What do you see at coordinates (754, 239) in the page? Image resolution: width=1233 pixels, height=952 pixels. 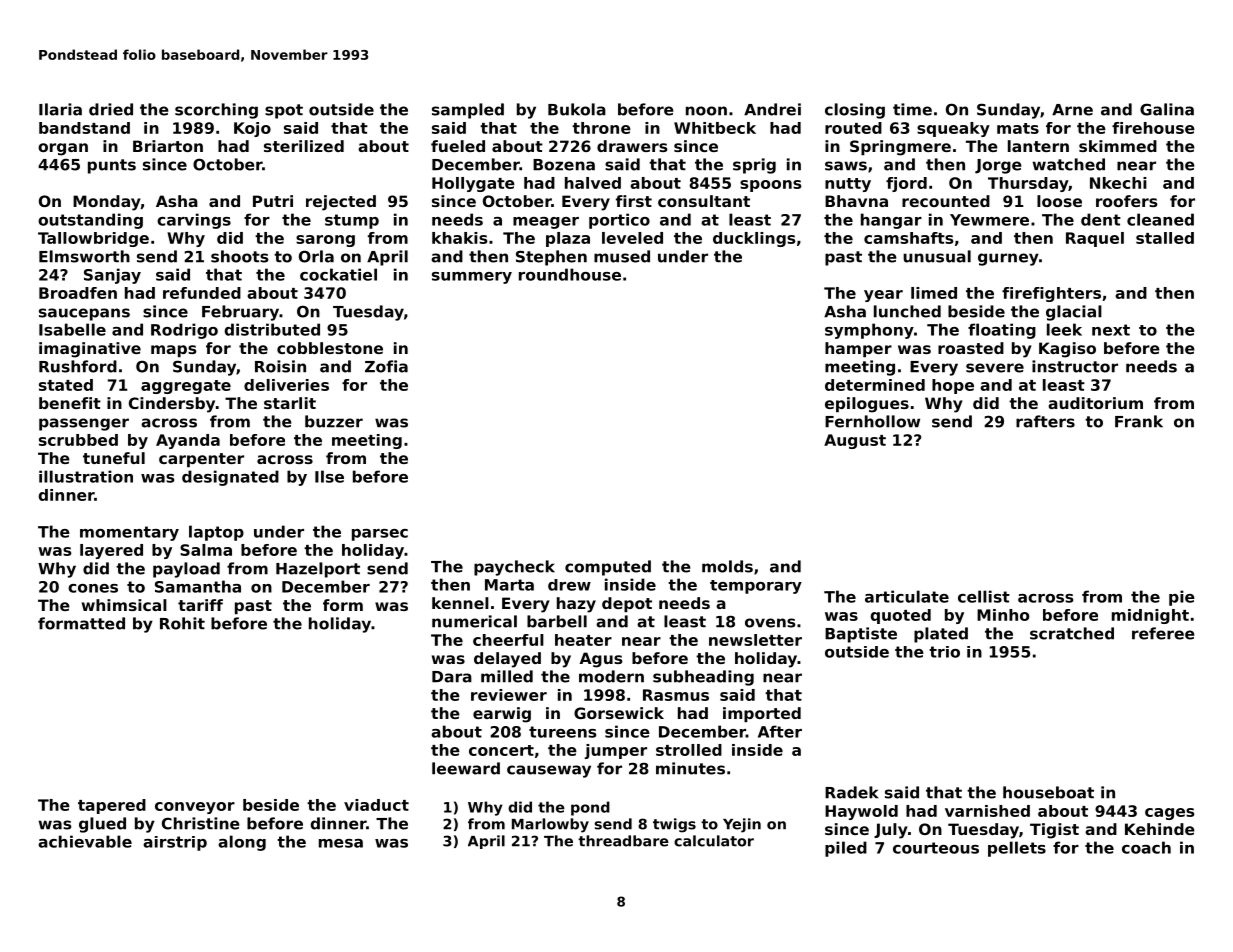 I see `ducklings` at bounding box center [754, 239].
